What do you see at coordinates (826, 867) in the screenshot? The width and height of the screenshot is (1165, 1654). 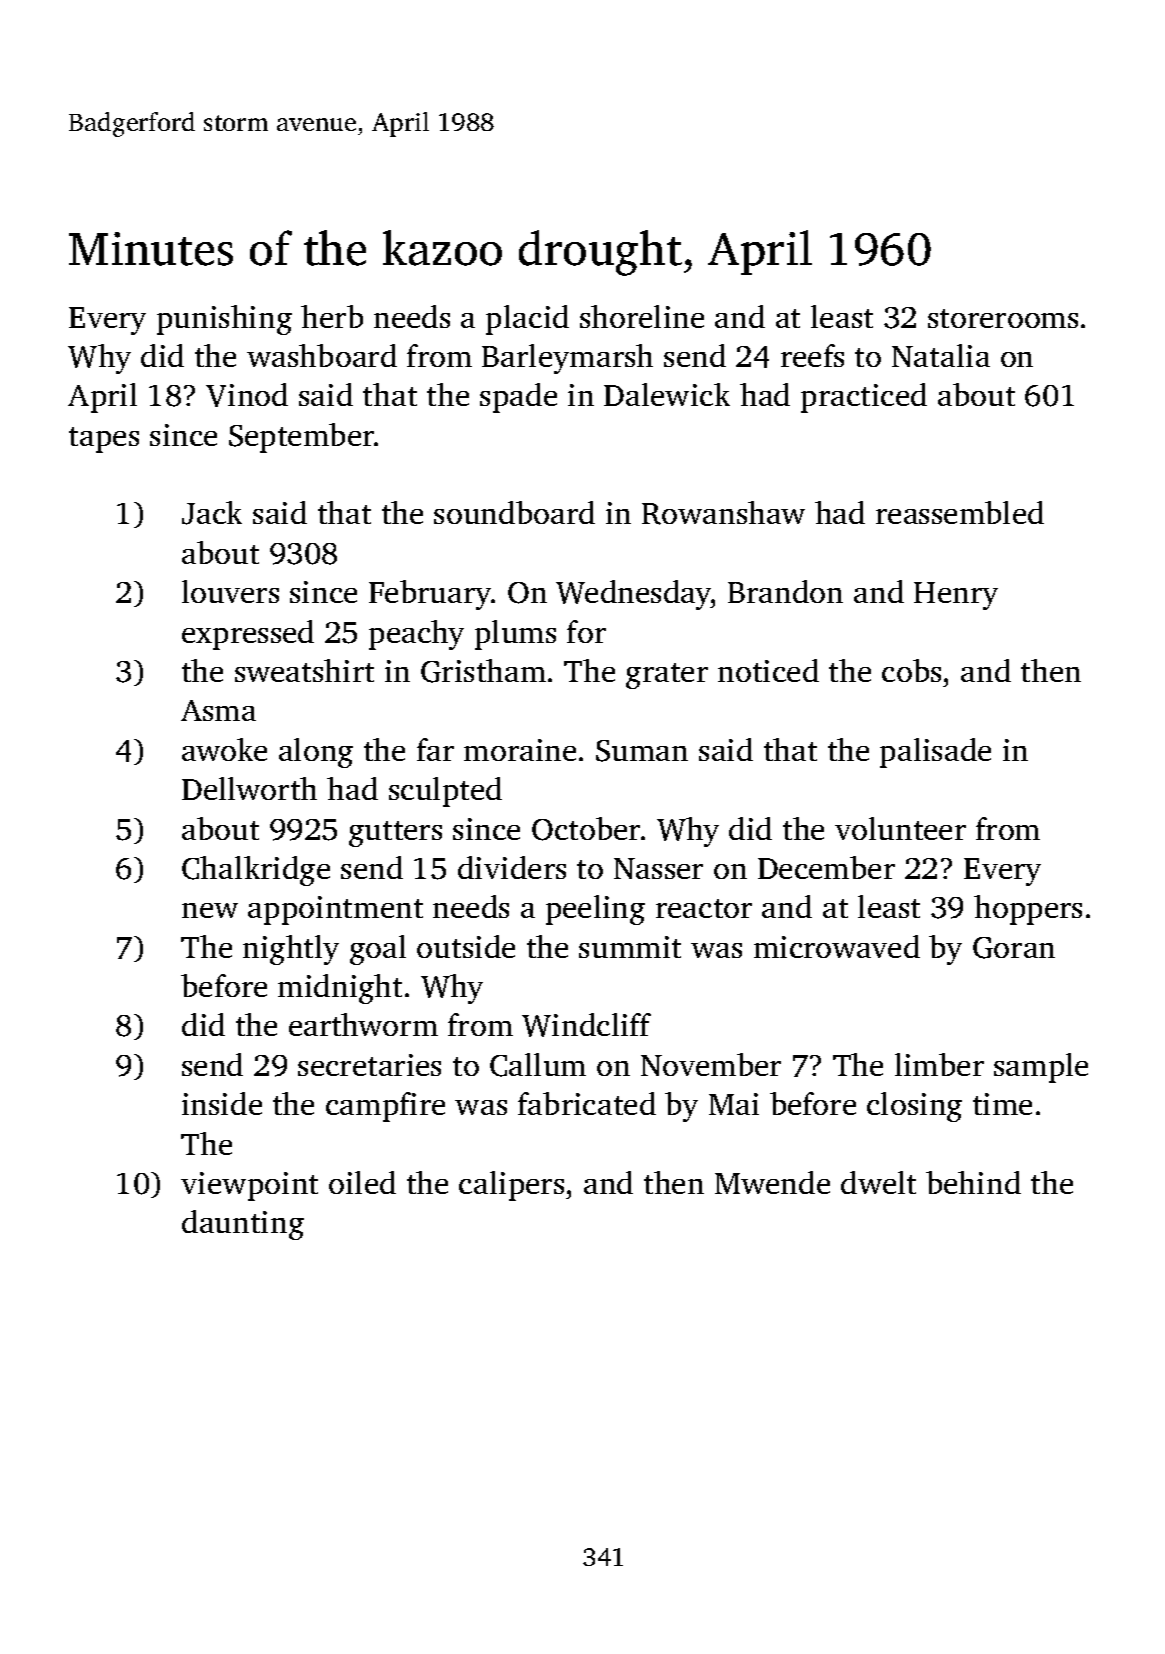 I see `December` at bounding box center [826, 867].
